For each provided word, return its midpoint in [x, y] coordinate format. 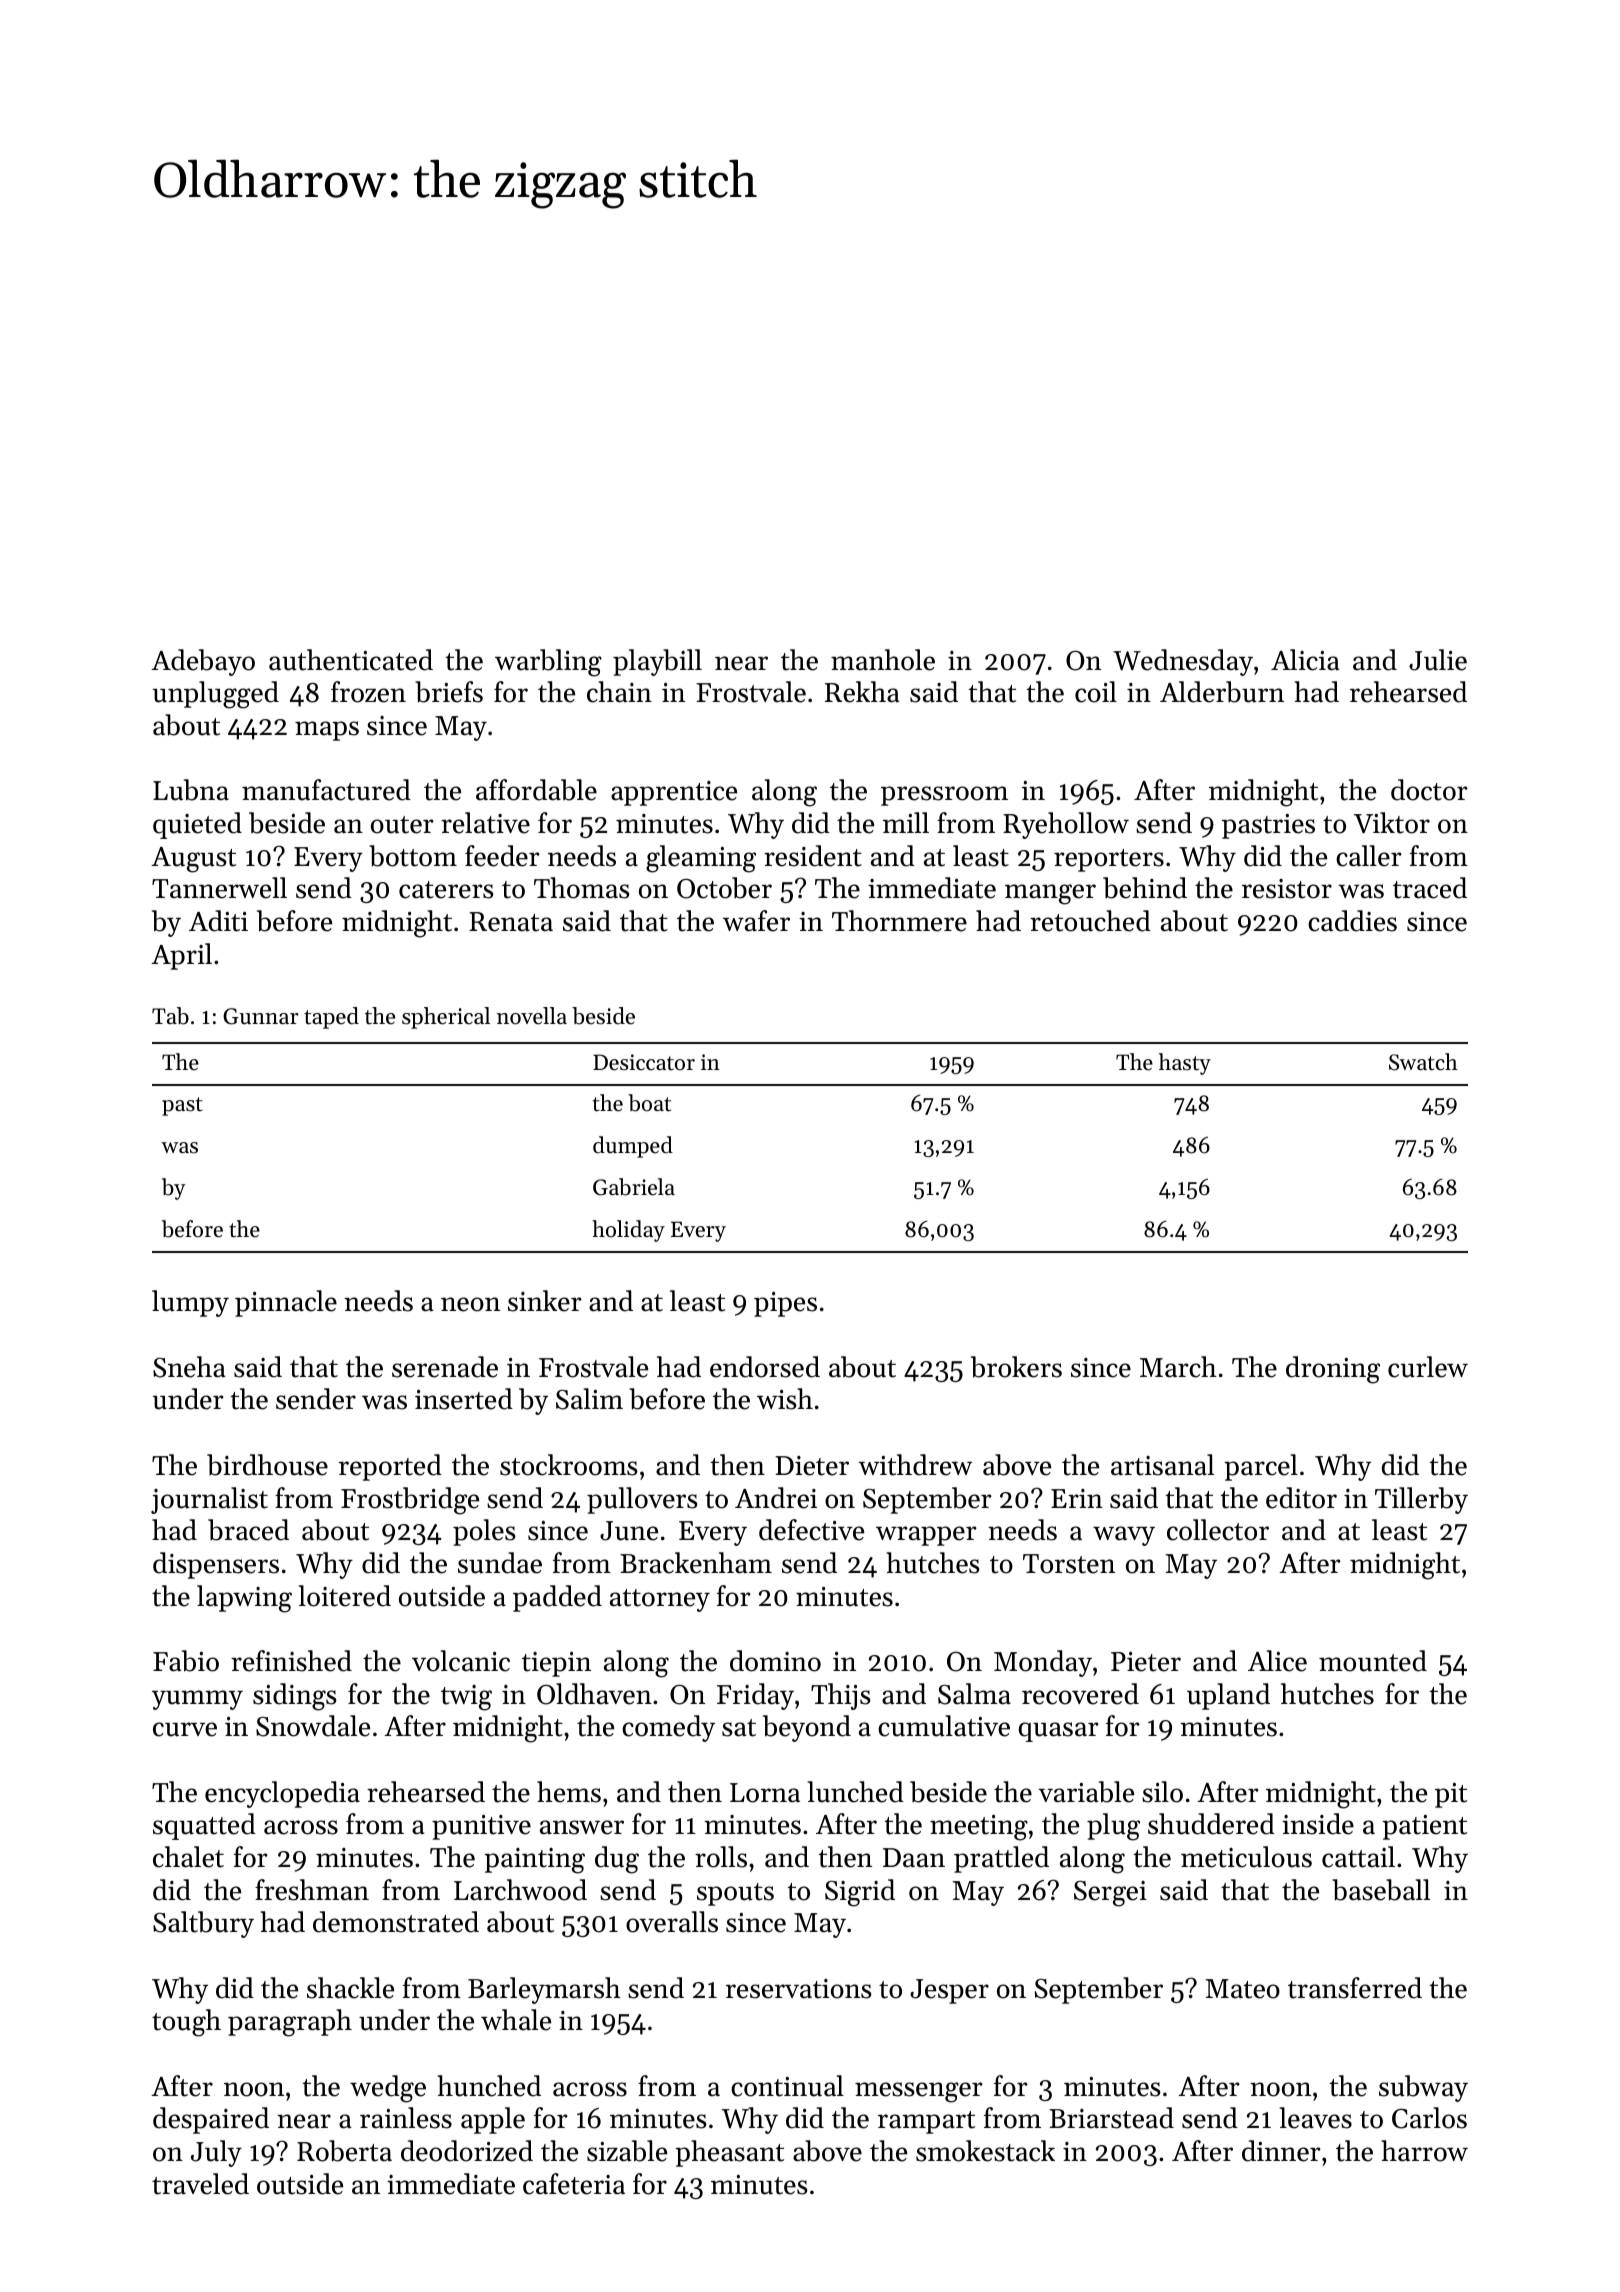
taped [331, 1018]
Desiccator [644, 1062]
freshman [312, 1890]
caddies [1352, 921]
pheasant [729, 2153]
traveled [200, 2184]
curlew [1428, 1367]
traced [1430, 888]
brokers [1016, 1367]
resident [813, 856]
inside [1318, 1824]
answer [582, 1827]
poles [484, 1532]
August [193, 860]
